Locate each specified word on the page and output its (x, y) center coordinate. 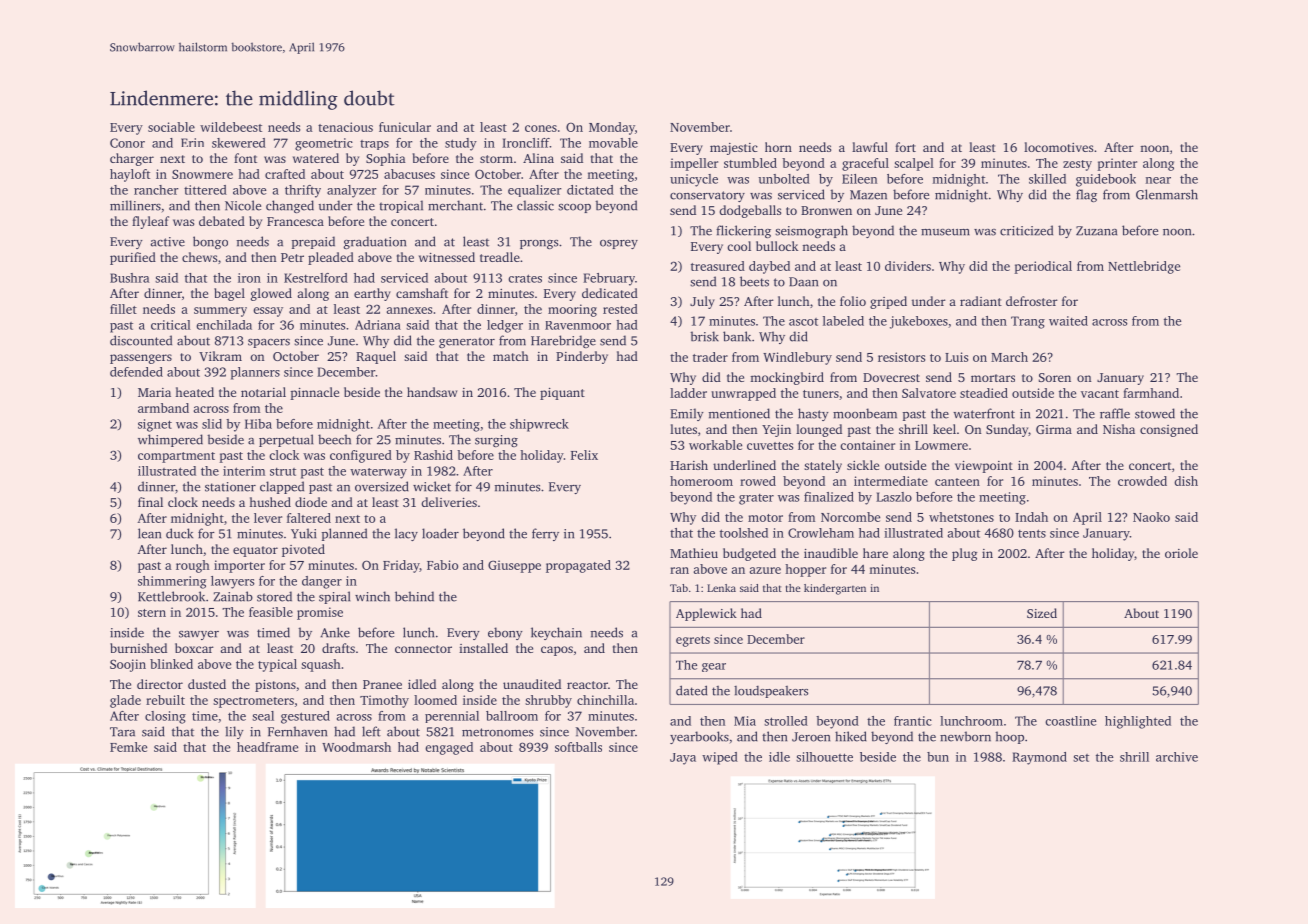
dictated (590, 190)
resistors (901, 357)
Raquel (376, 357)
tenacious (345, 127)
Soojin (128, 665)
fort (905, 147)
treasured (718, 266)
